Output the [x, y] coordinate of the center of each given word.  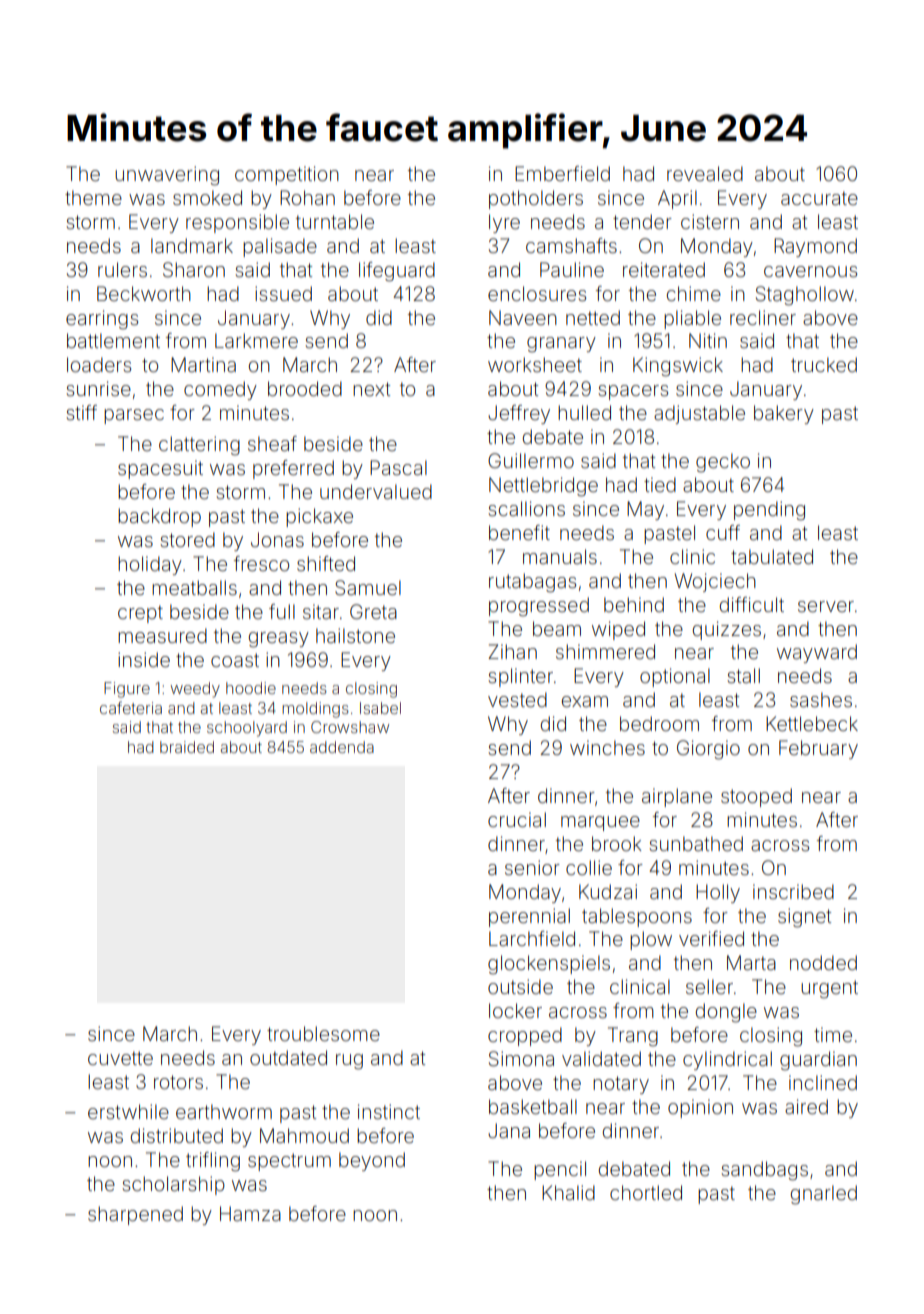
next [371, 389]
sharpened [135, 1215]
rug [349, 1062]
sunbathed [696, 843]
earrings [102, 320]
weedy [195, 690]
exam [585, 701]
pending [769, 511]
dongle [726, 1013]
